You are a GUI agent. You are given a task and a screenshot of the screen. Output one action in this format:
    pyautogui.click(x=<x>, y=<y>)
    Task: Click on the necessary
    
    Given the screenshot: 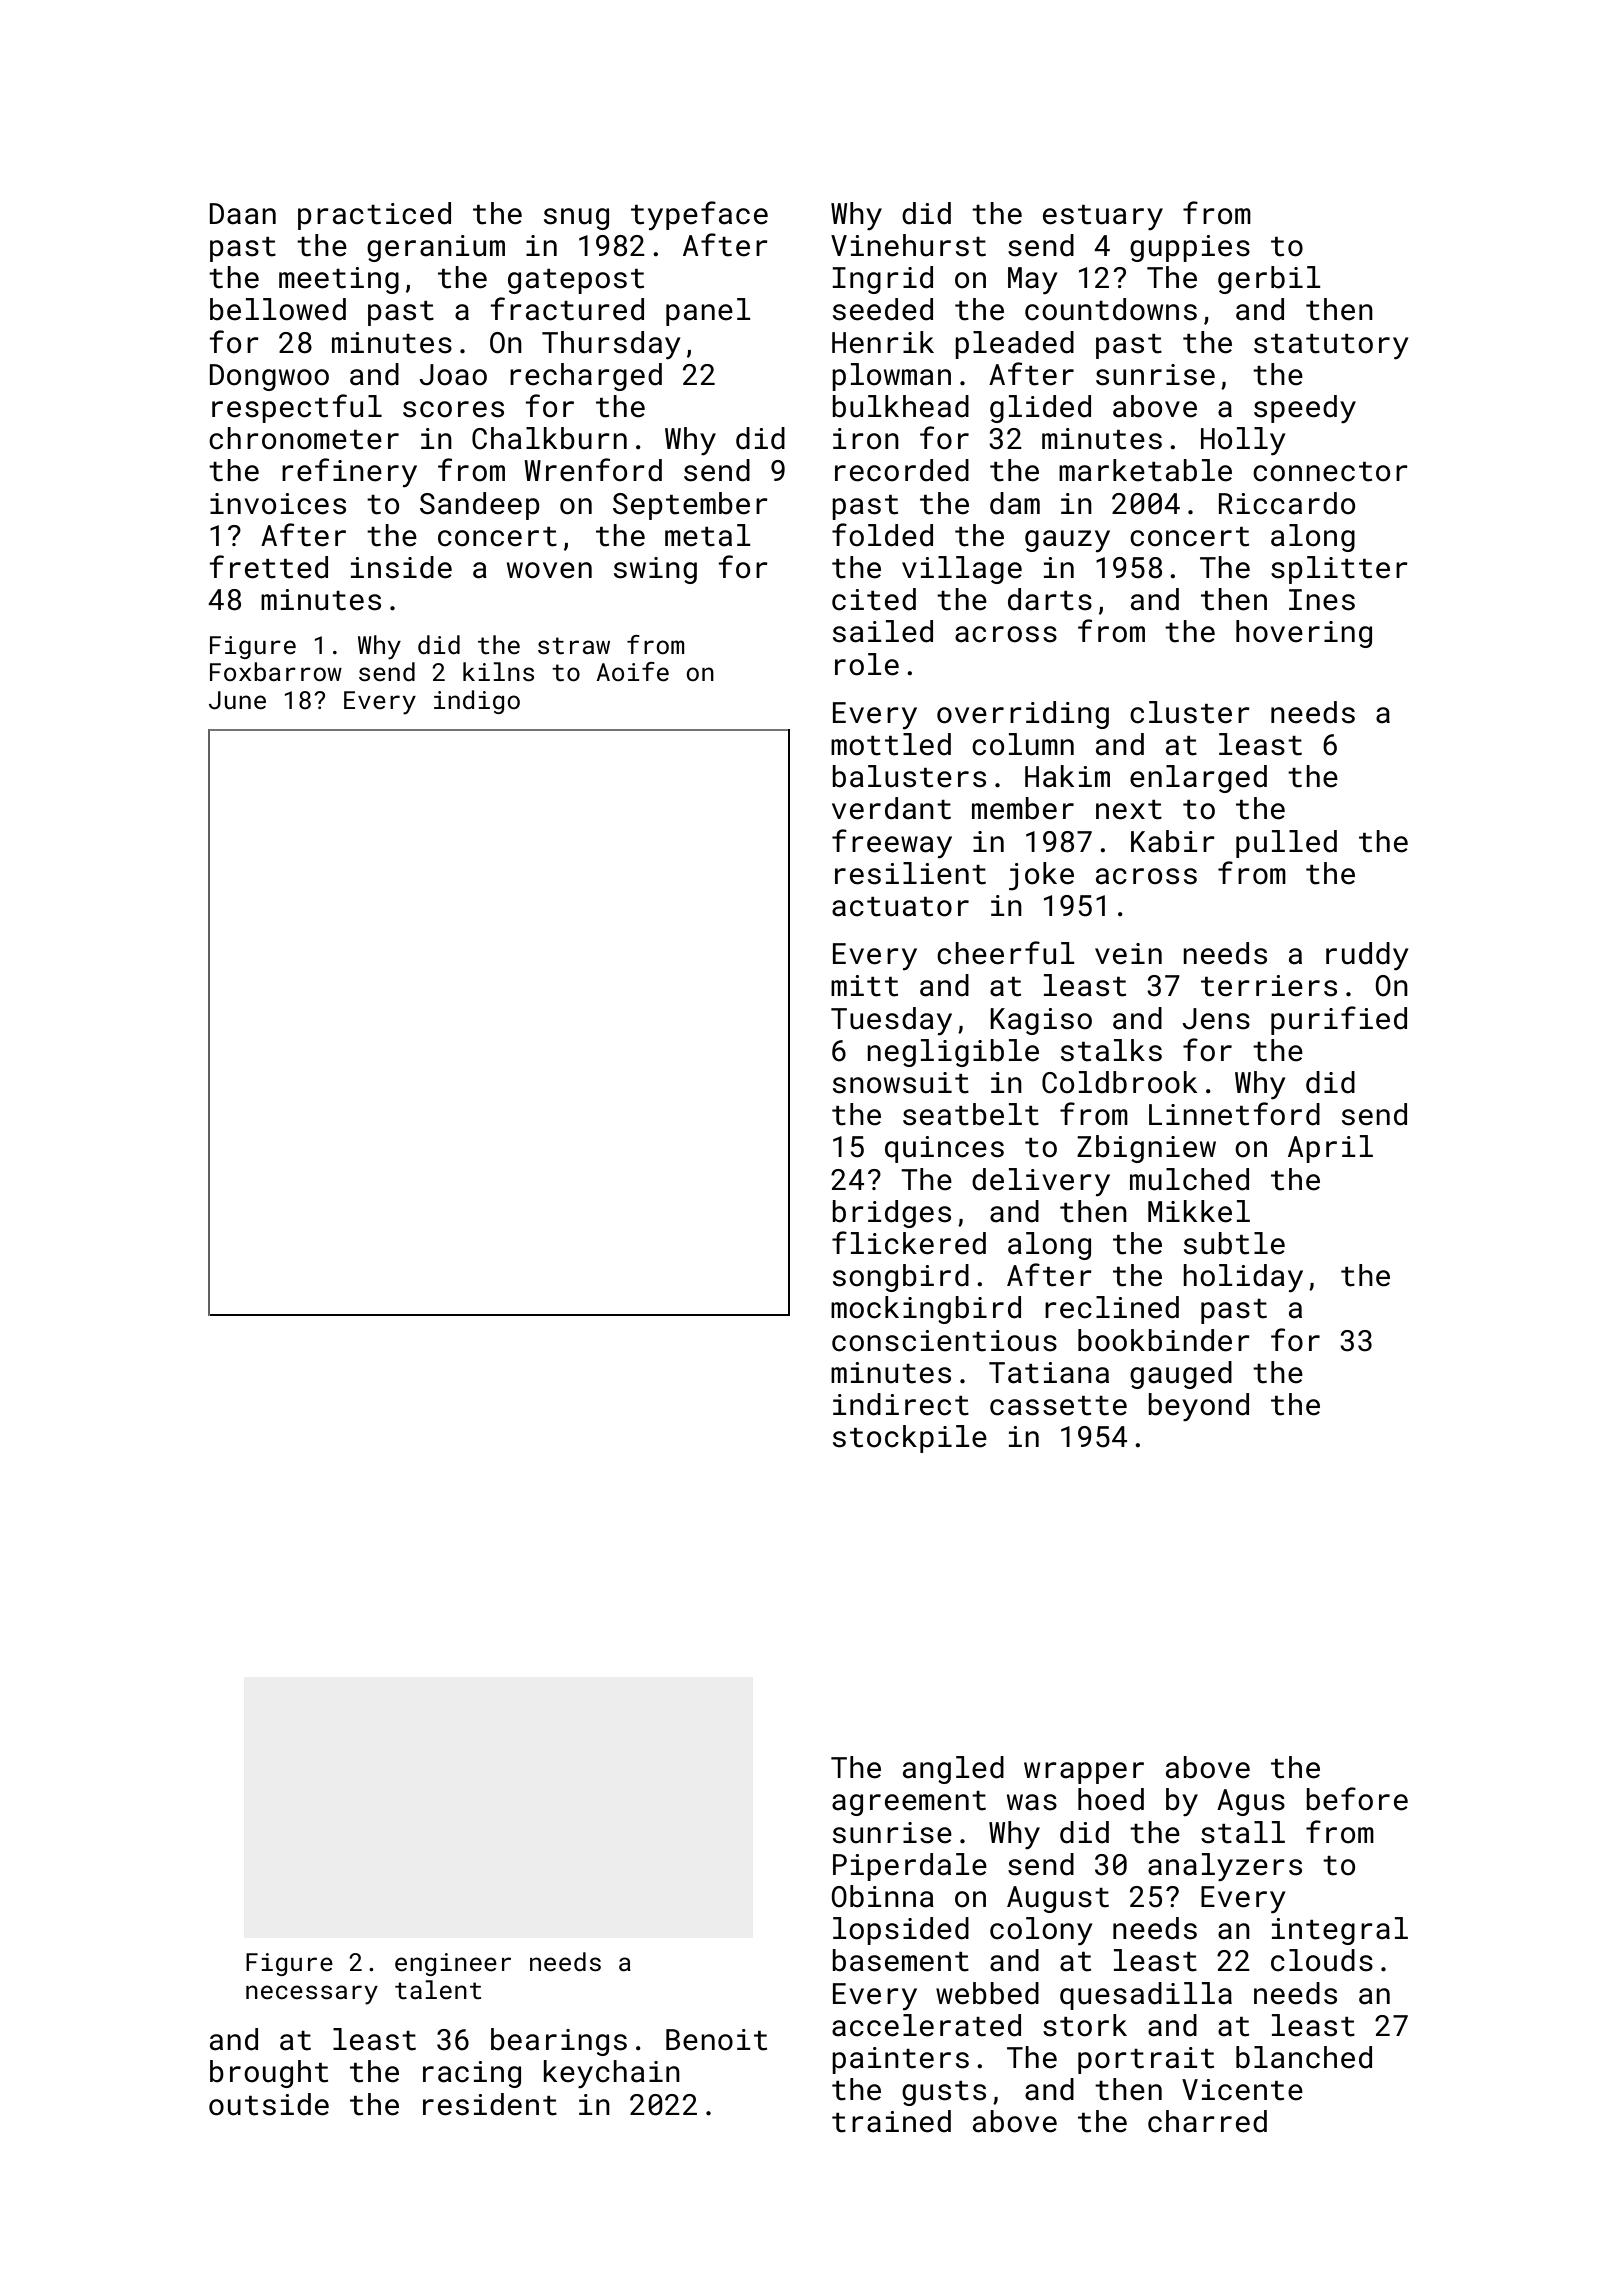 What is the action you would take?
    pyautogui.click(x=312, y=1995)
